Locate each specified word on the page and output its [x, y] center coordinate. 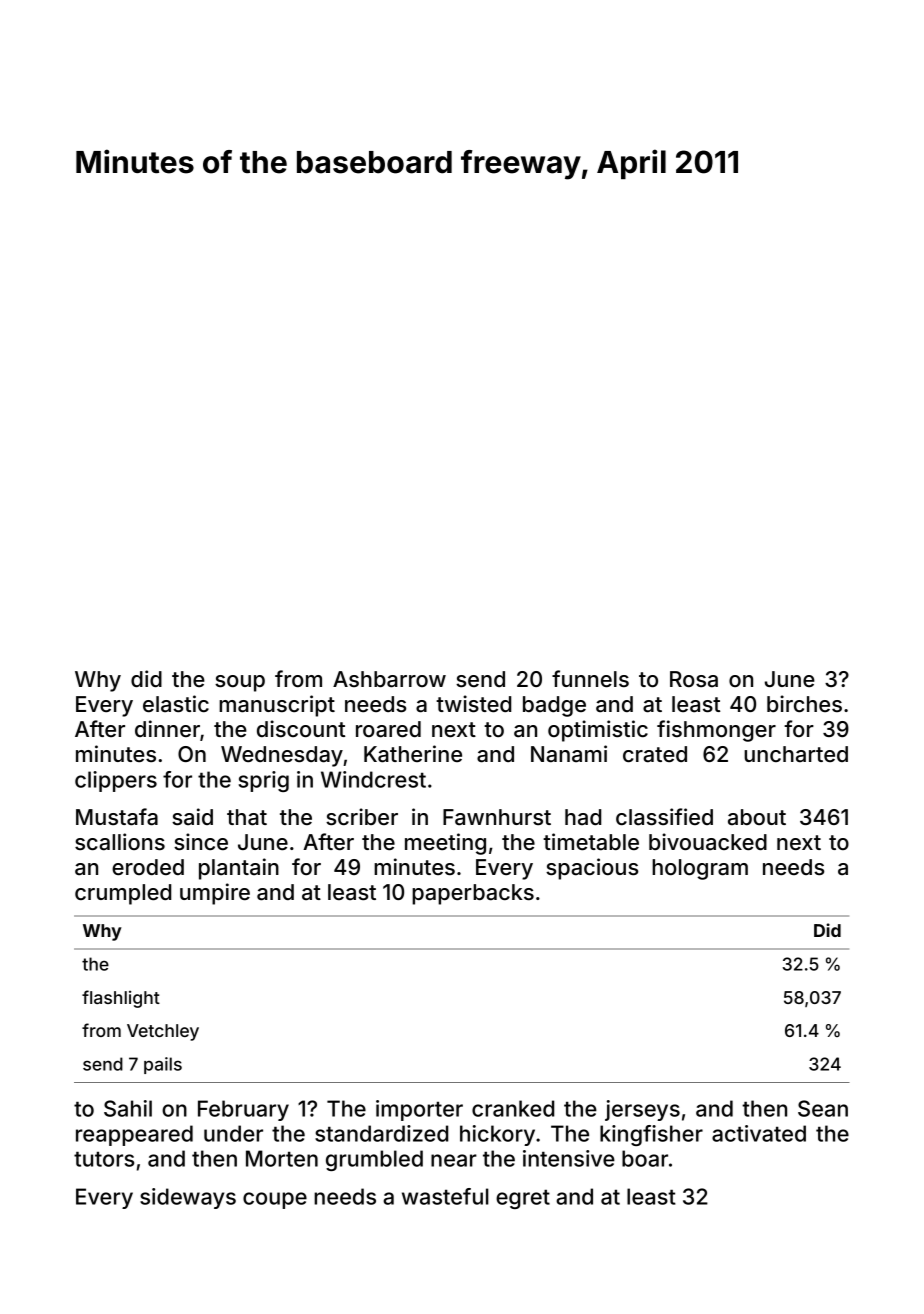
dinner [167, 728]
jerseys [642, 1110]
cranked [513, 1108]
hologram [700, 869]
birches [804, 703]
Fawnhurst [497, 817]
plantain [239, 869]
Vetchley [163, 1032]
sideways [188, 1198]
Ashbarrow [389, 679]
